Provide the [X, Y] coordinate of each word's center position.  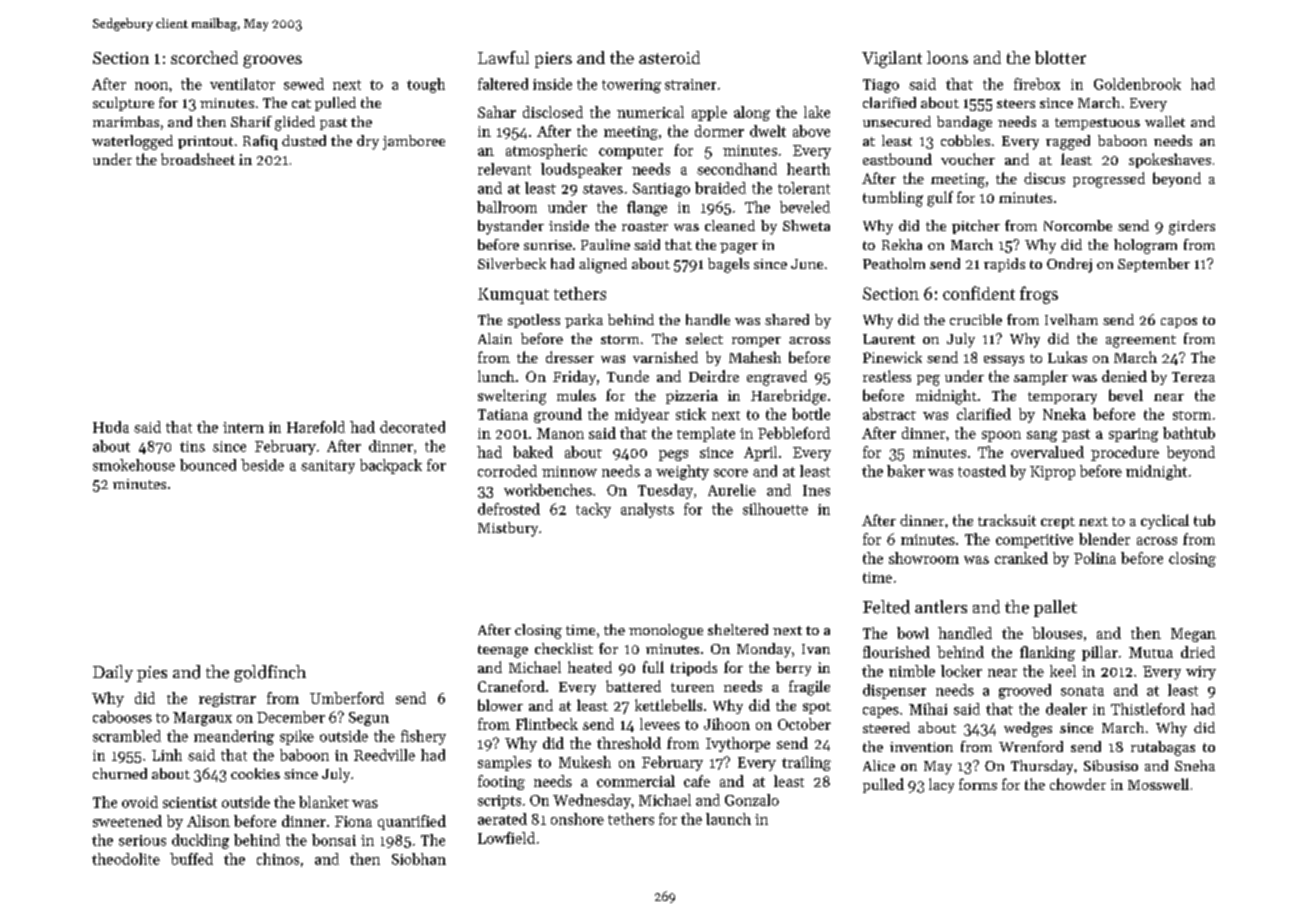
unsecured [897, 121]
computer [631, 153]
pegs [673, 455]
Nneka [1064, 414]
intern [243, 427]
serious [142, 840]
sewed [304, 84]
